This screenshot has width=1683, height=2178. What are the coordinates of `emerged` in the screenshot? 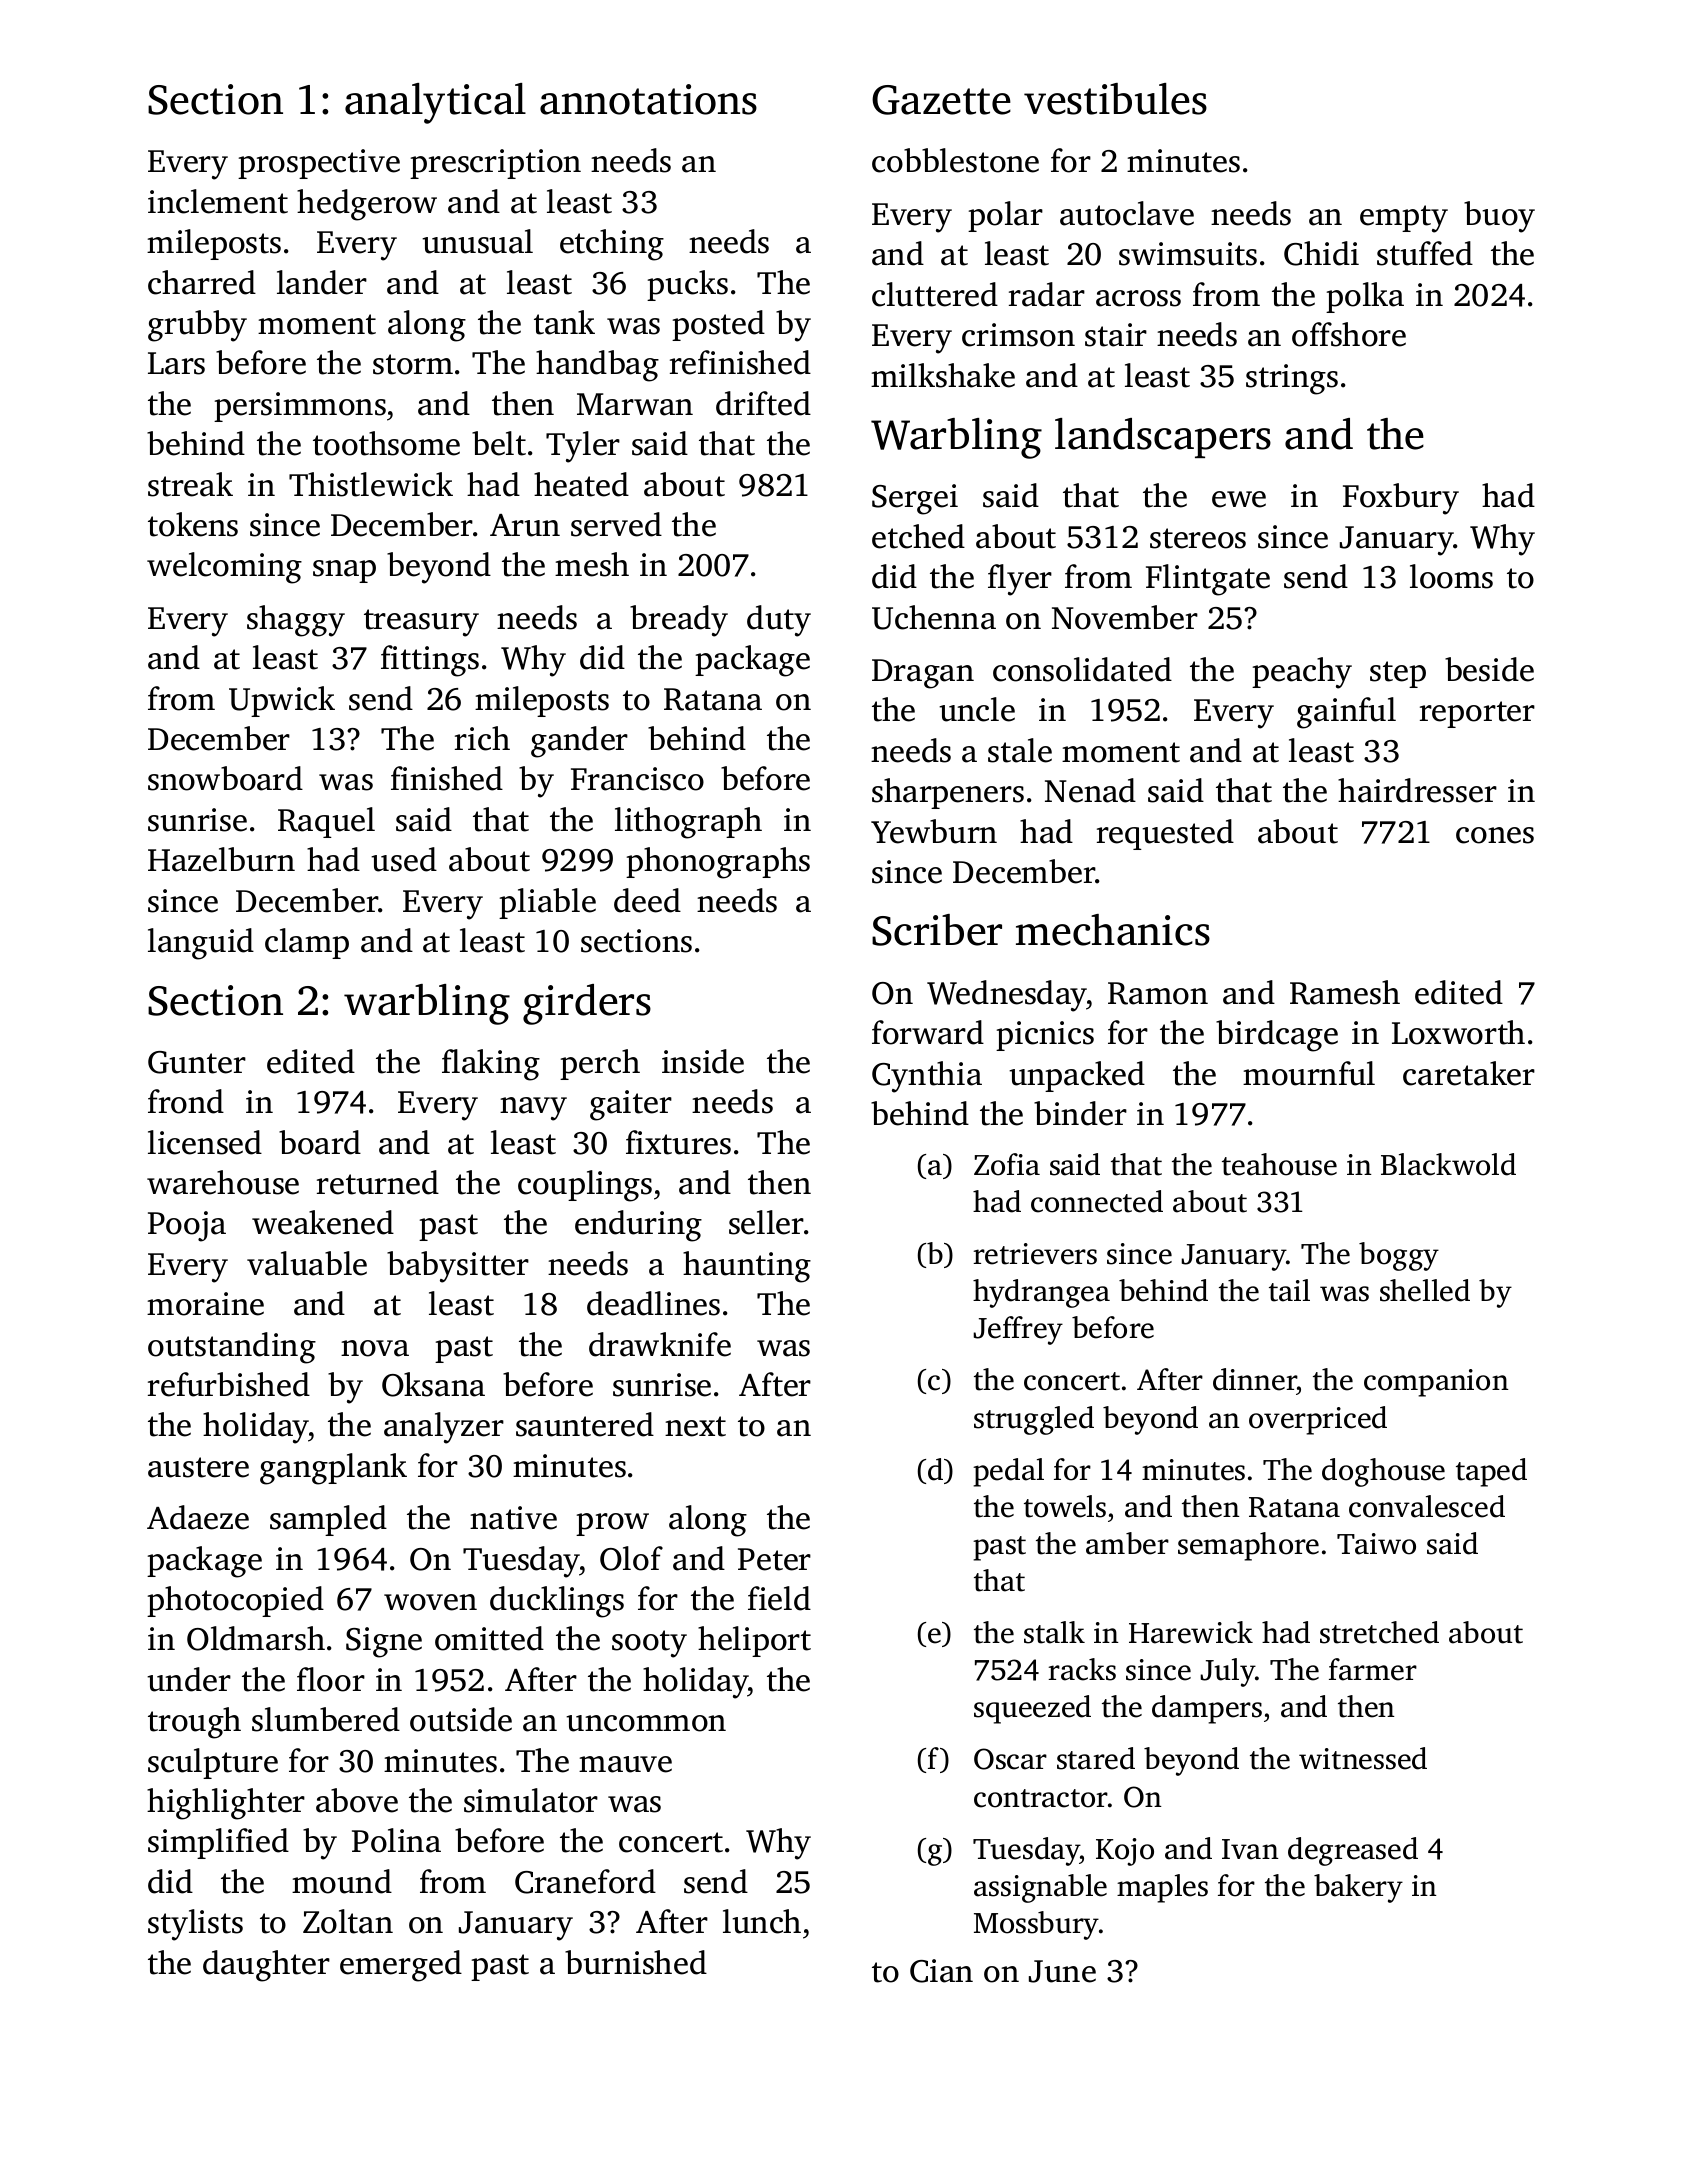 It's located at (401, 1966).
